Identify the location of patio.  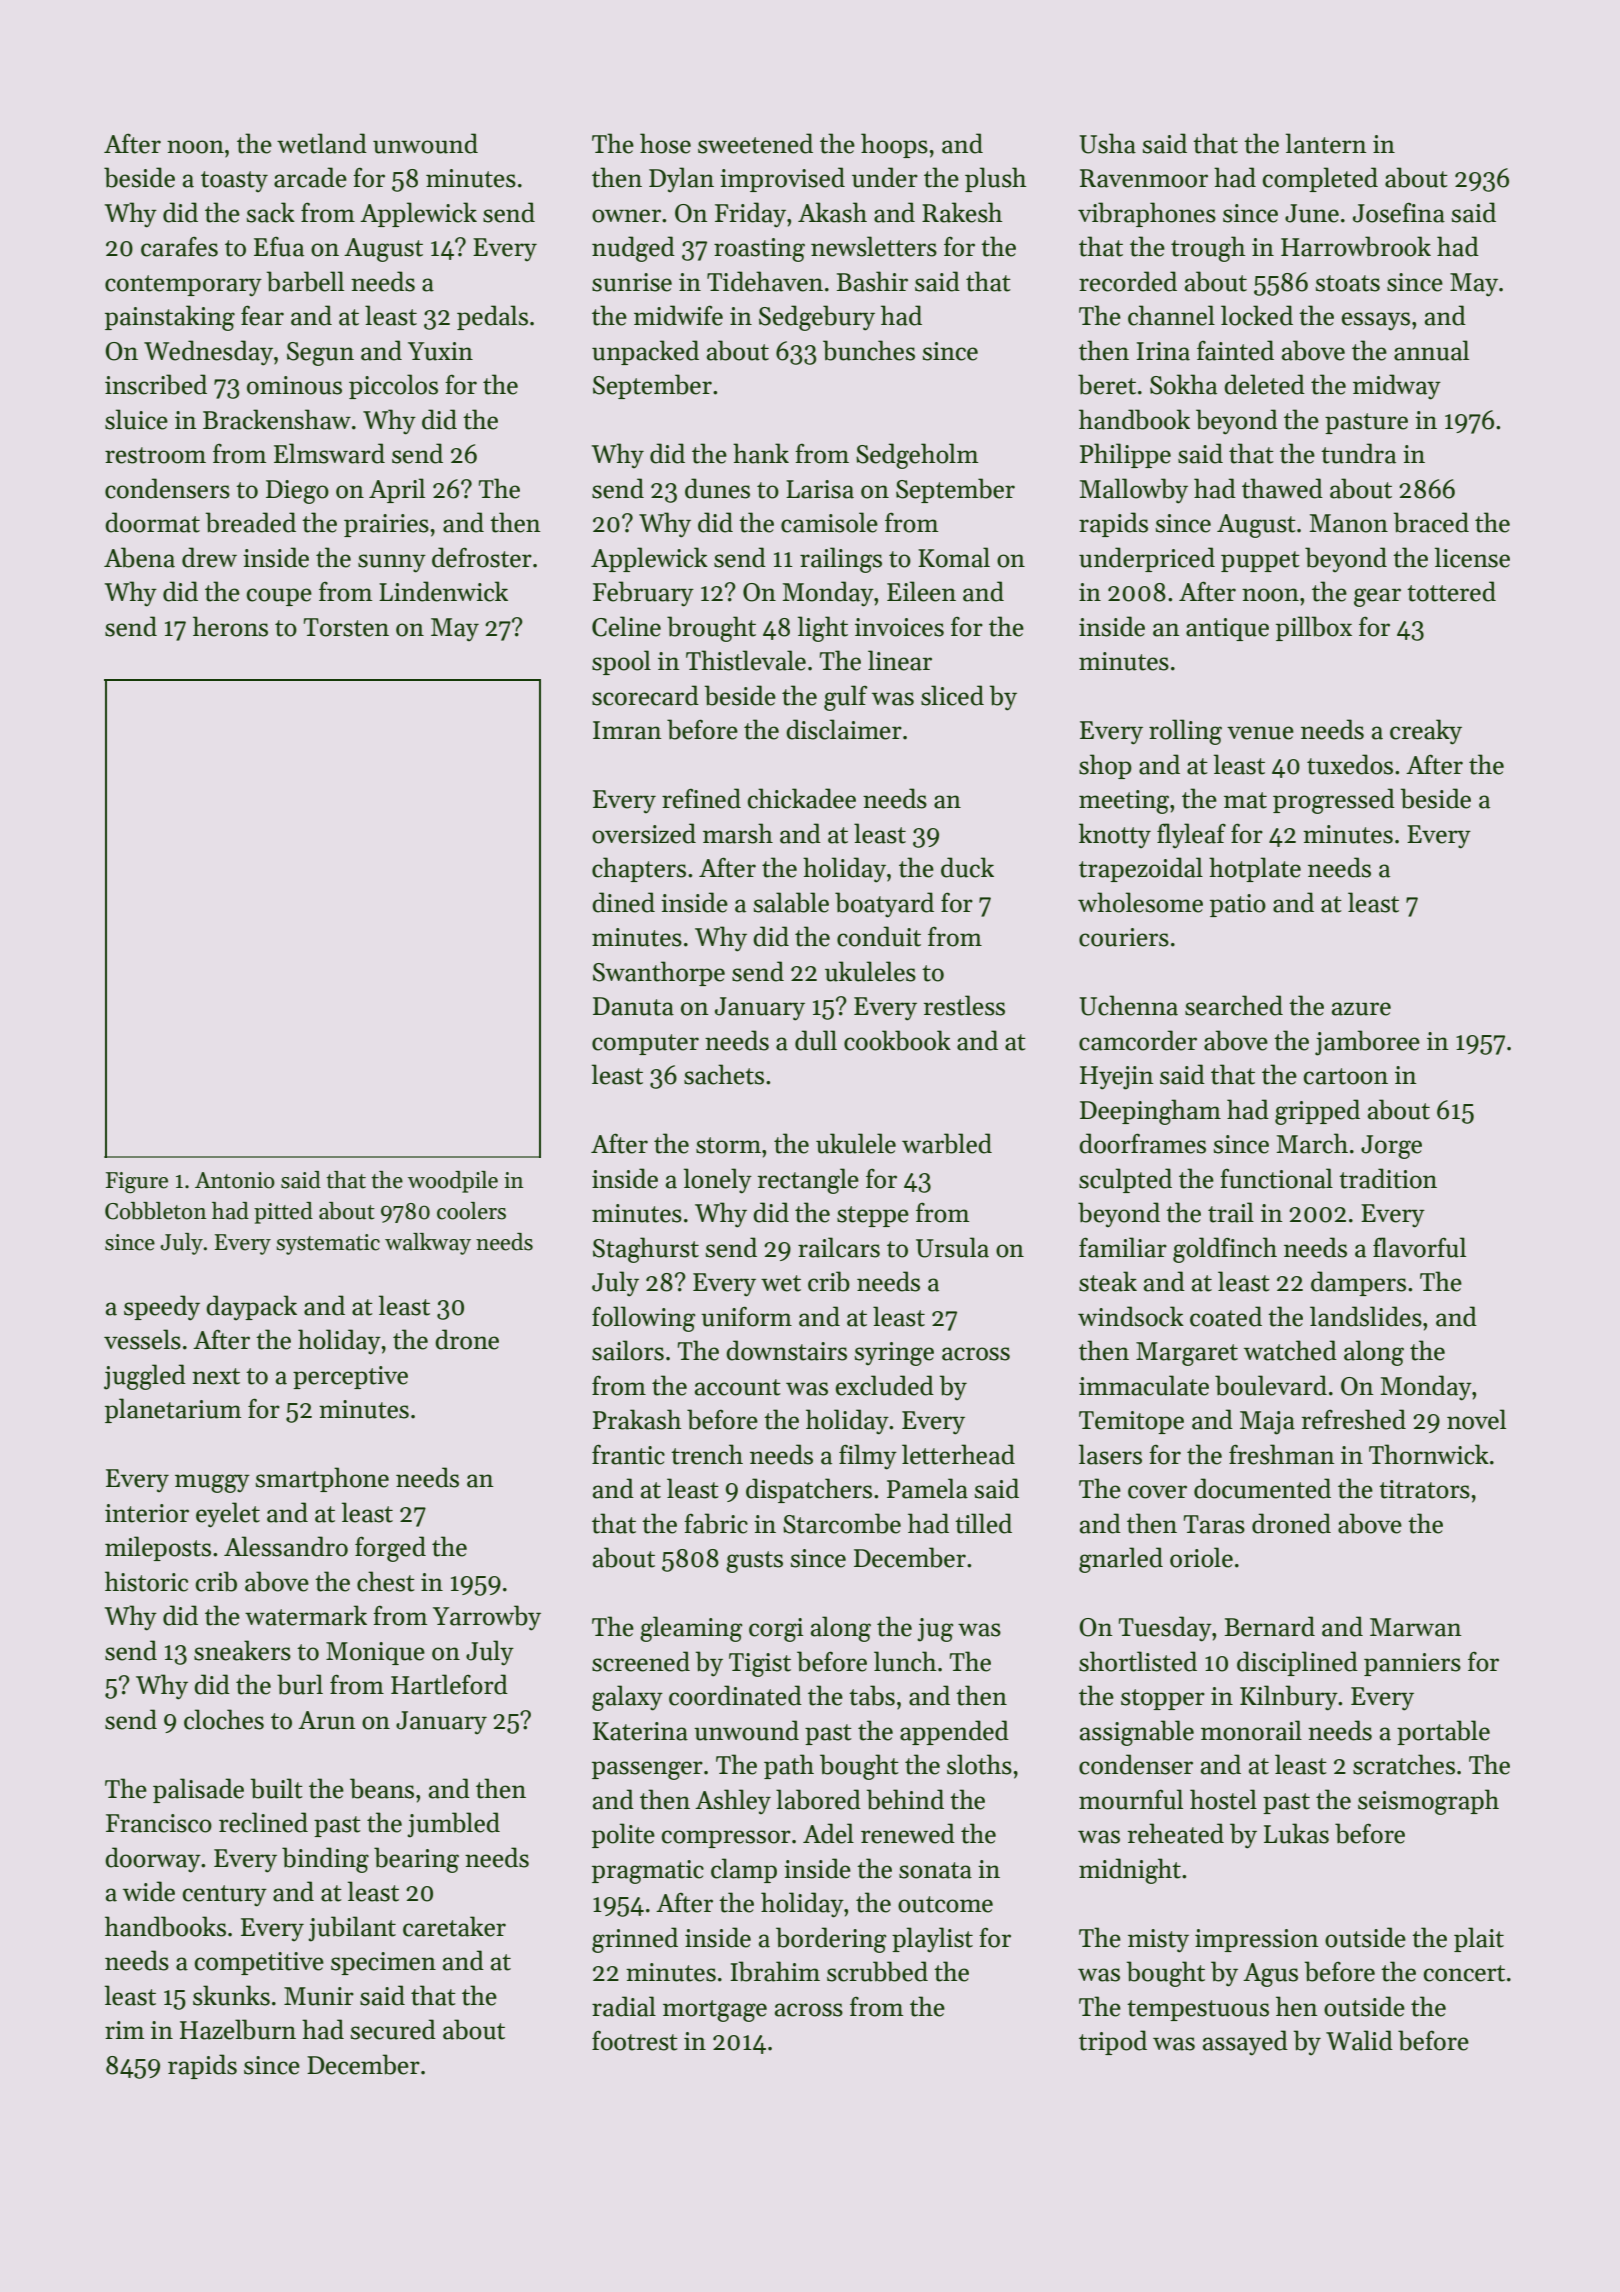
(1238, 905).
